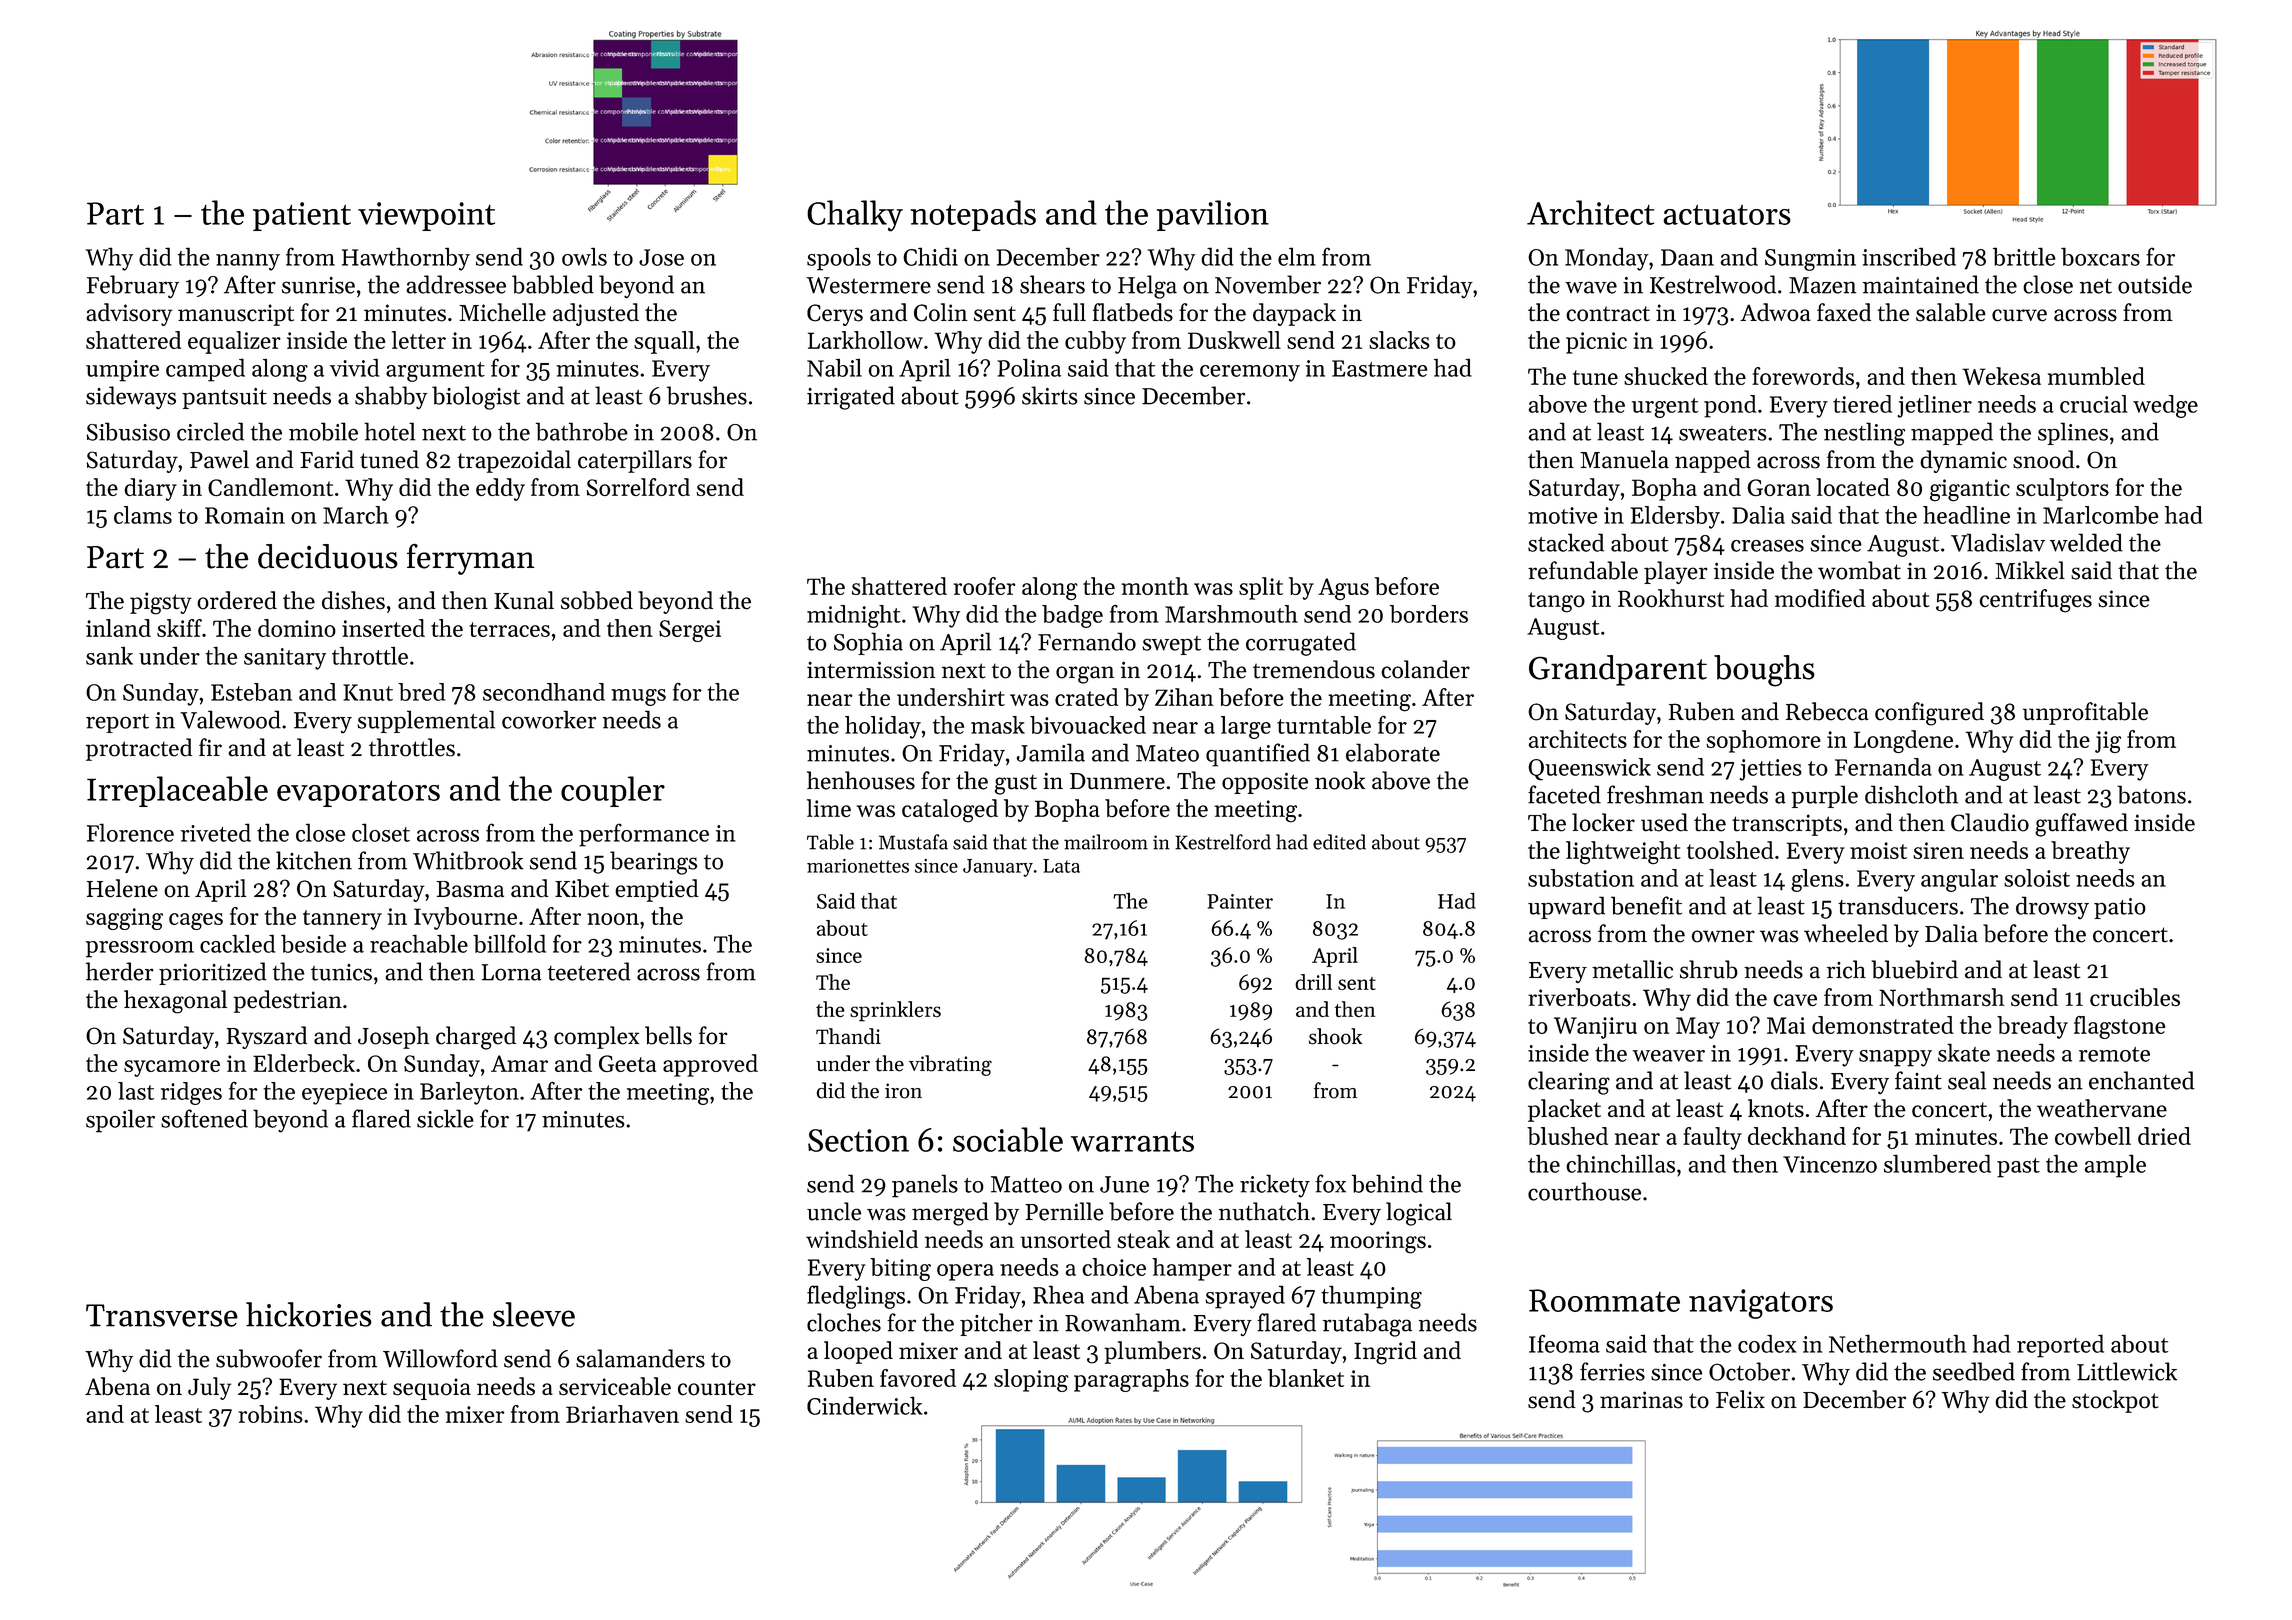 The width and height of the document is (2292, 1620). What do you see at coordinates (1314, 669) in the document?
I see `tremendous` at bounding box center [1314, 669].
